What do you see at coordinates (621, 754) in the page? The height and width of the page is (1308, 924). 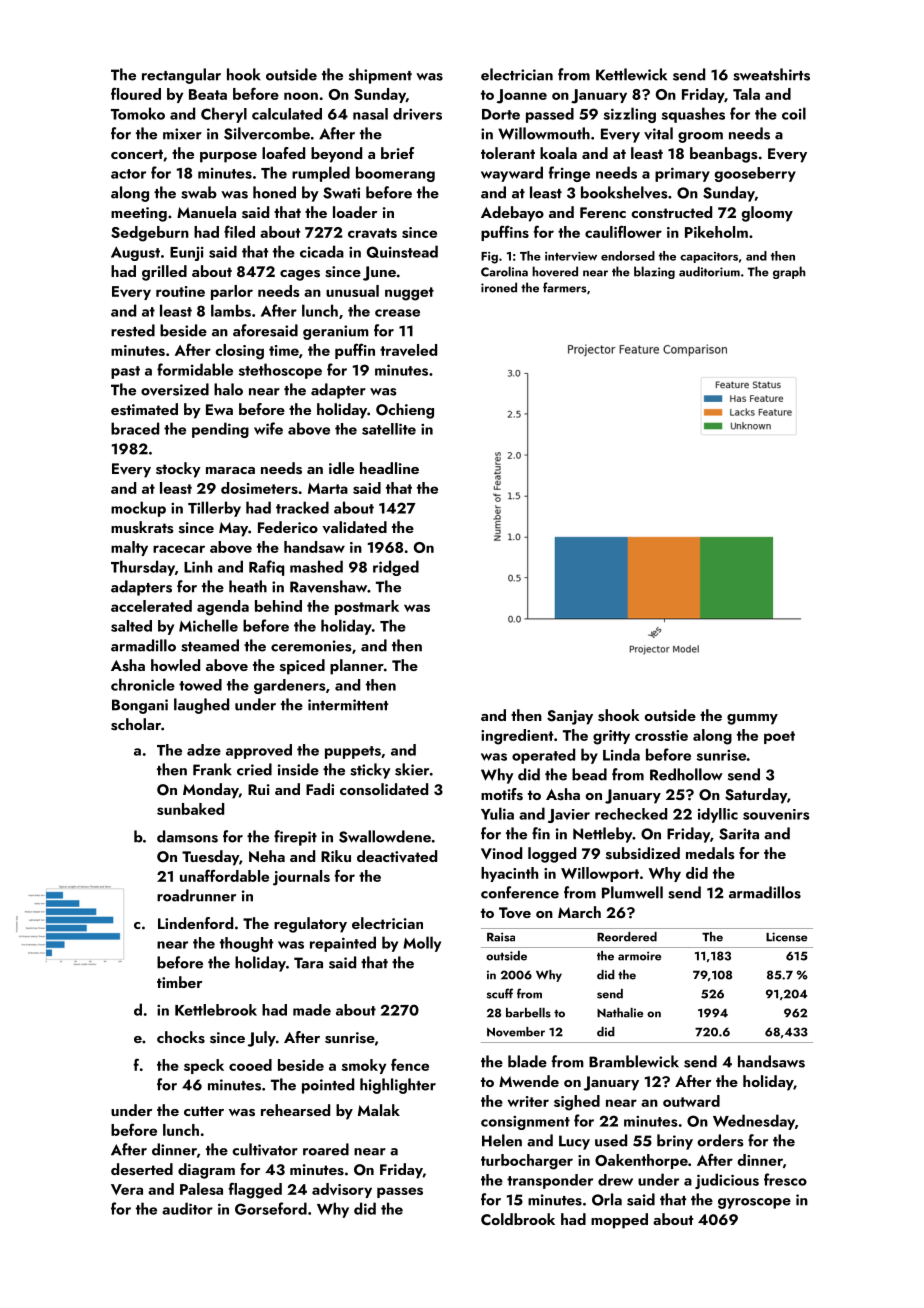 I see `Linda` at bounding box center [621, 754].
